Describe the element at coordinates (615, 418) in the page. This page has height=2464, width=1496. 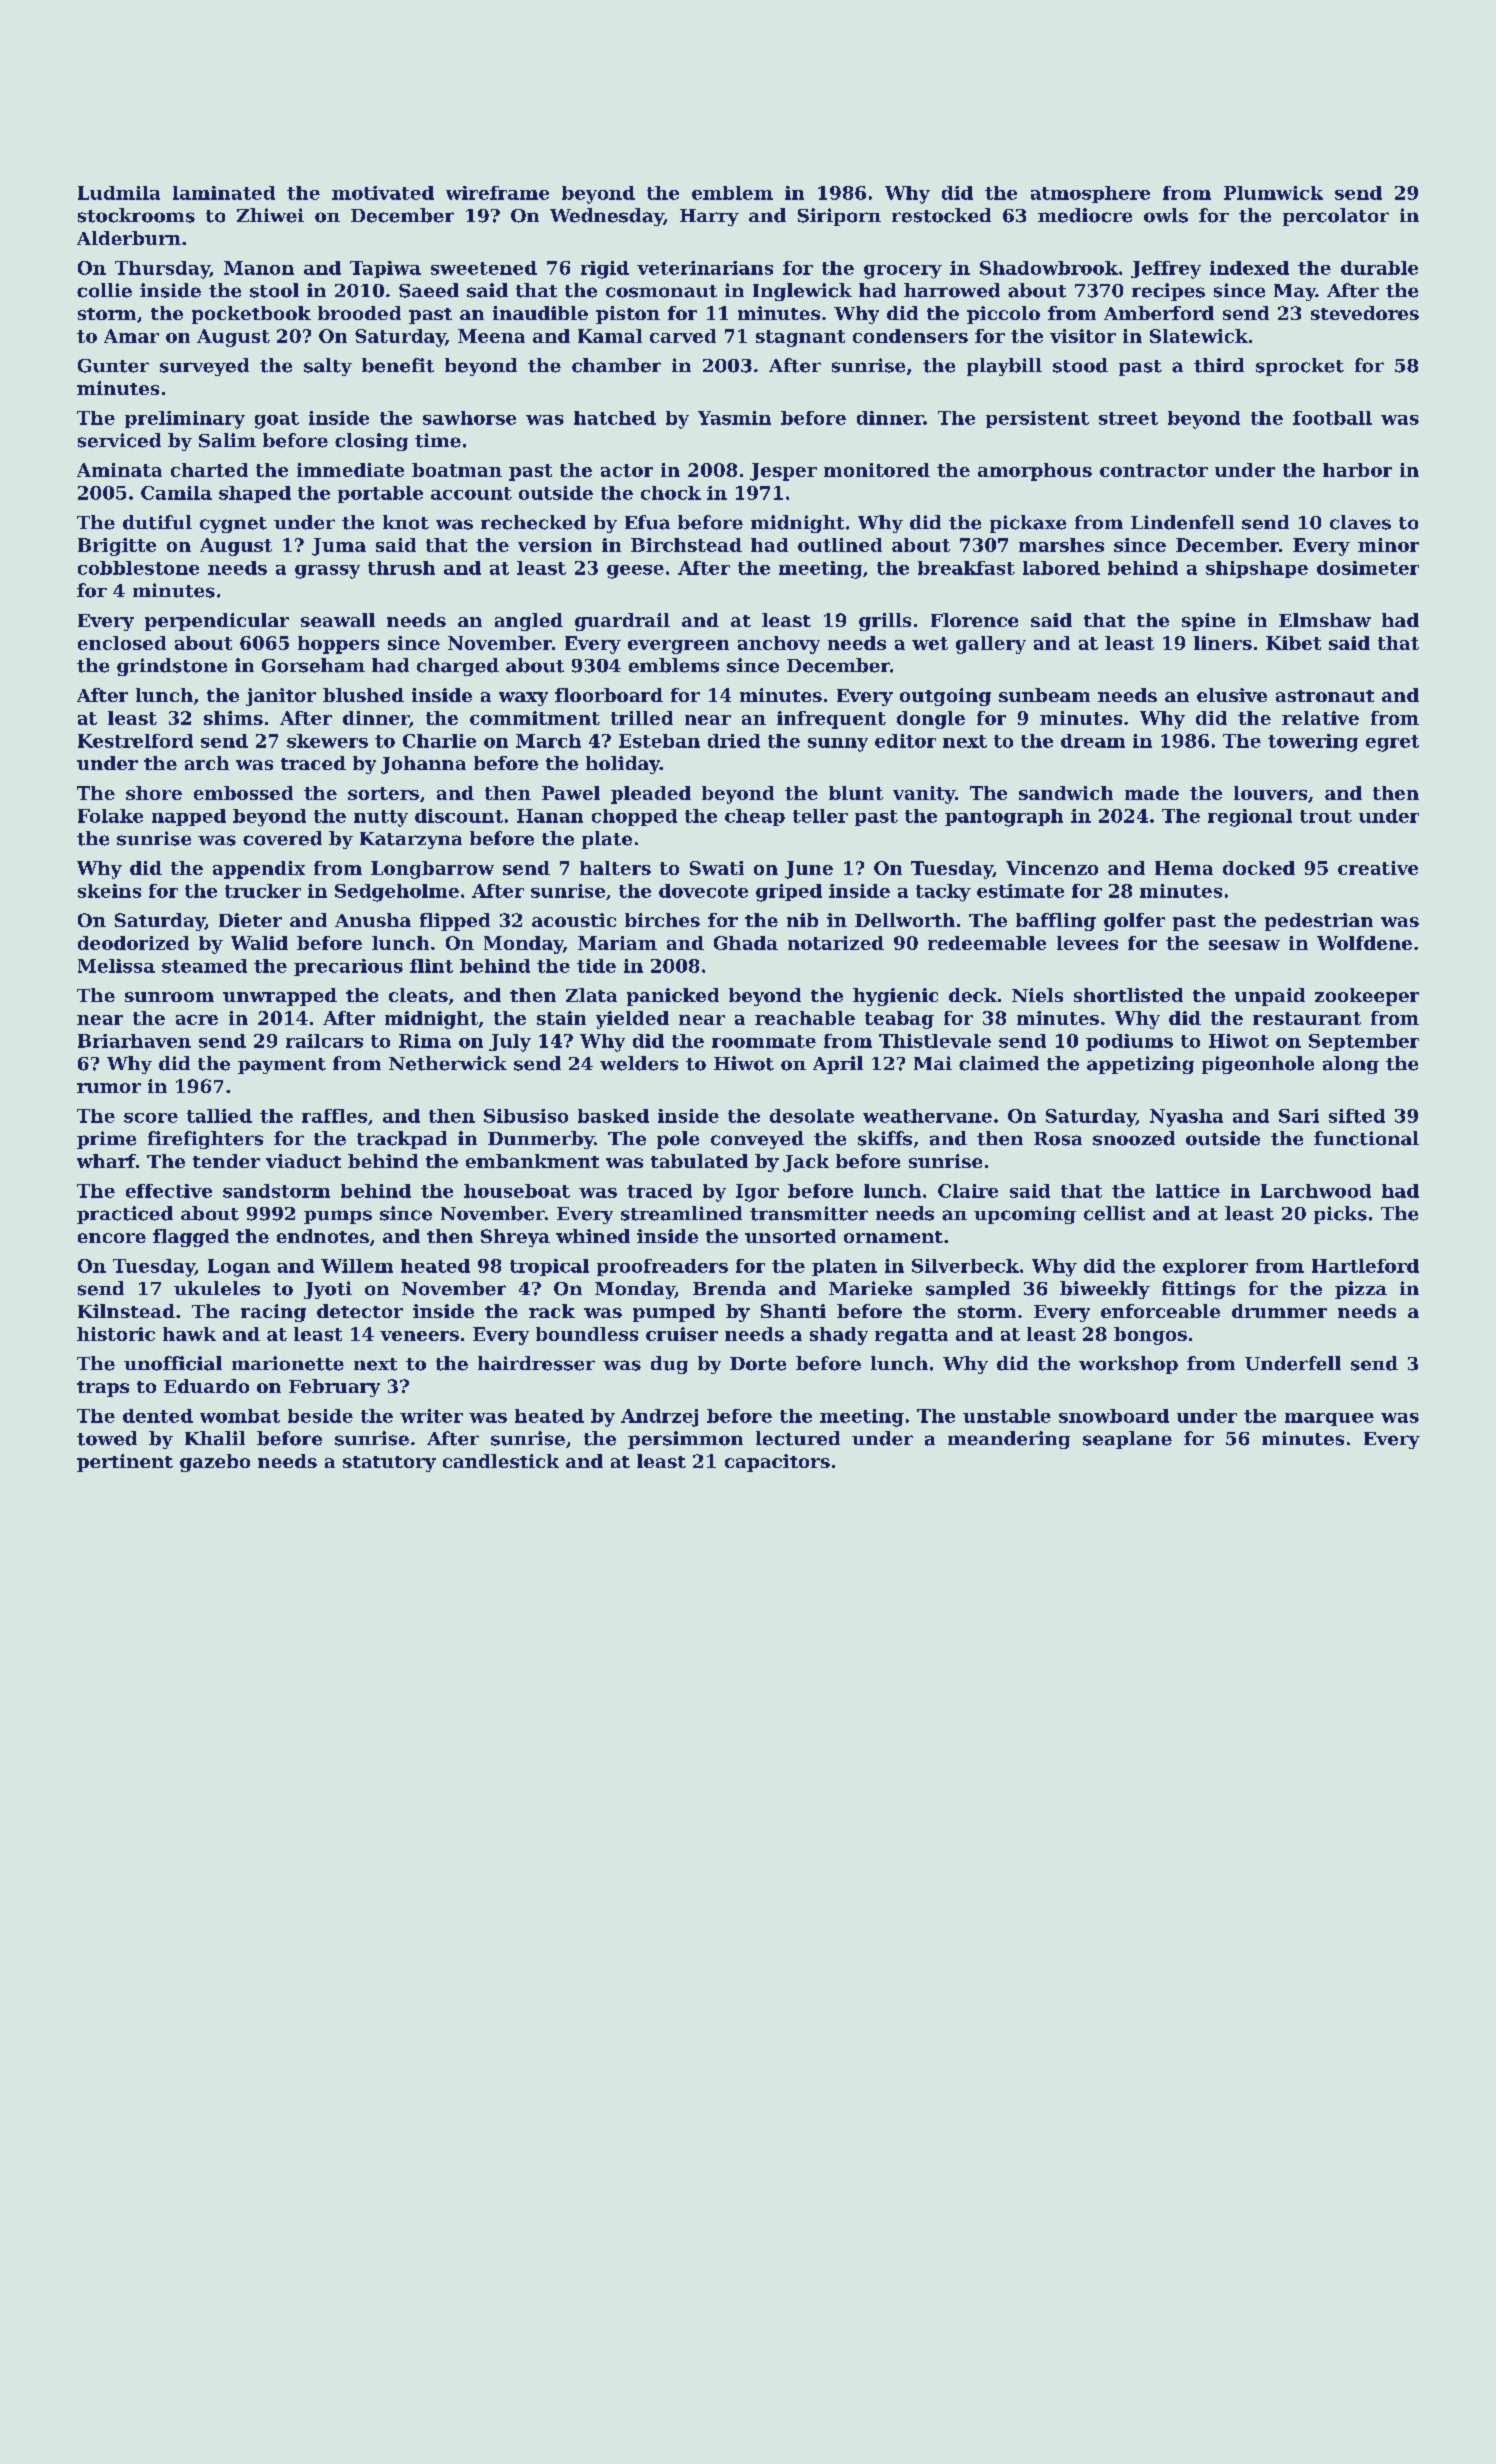
I see `hatched` at that location.
